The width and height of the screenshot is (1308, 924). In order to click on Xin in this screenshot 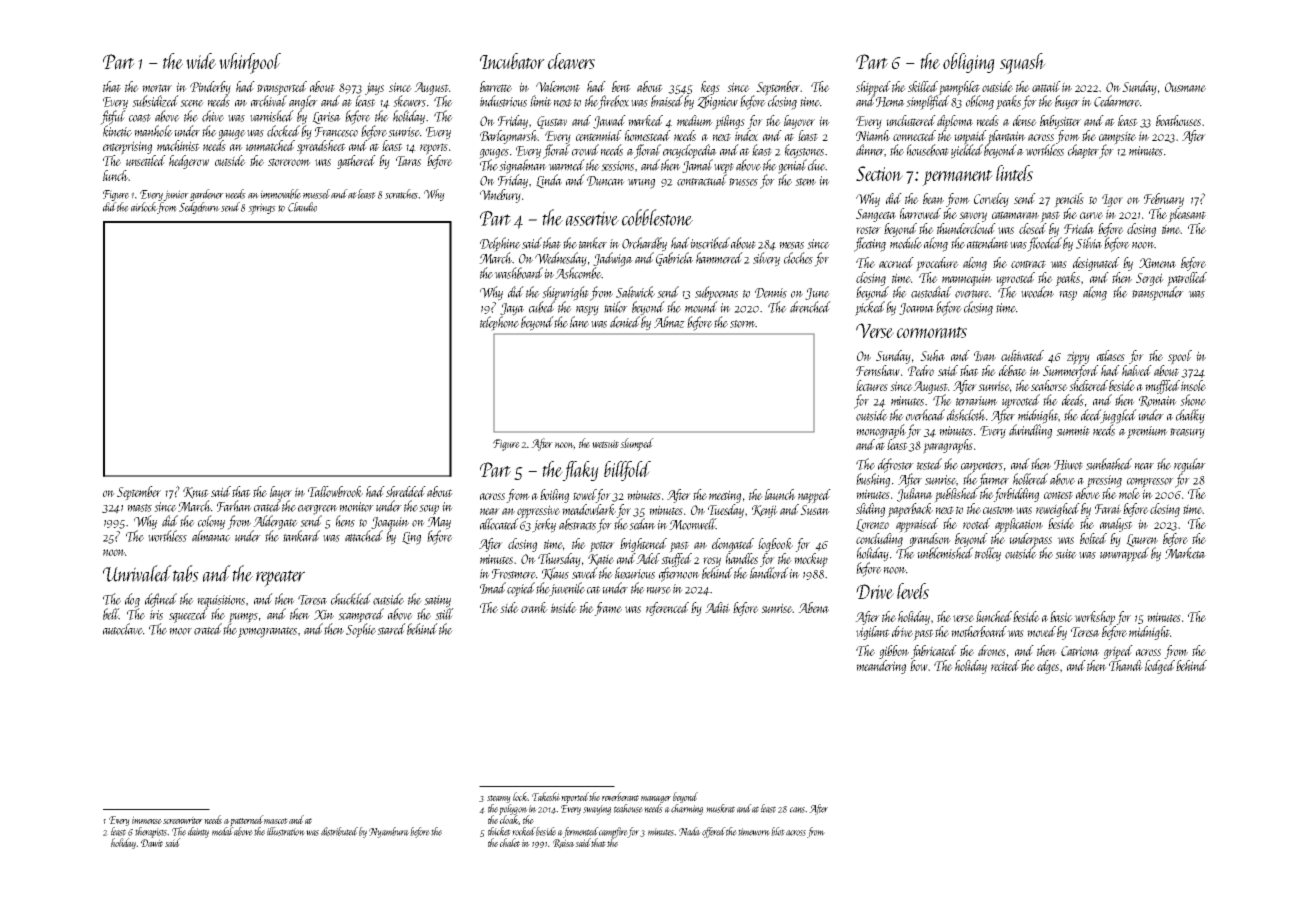, I will do `click(324, 615)`.
